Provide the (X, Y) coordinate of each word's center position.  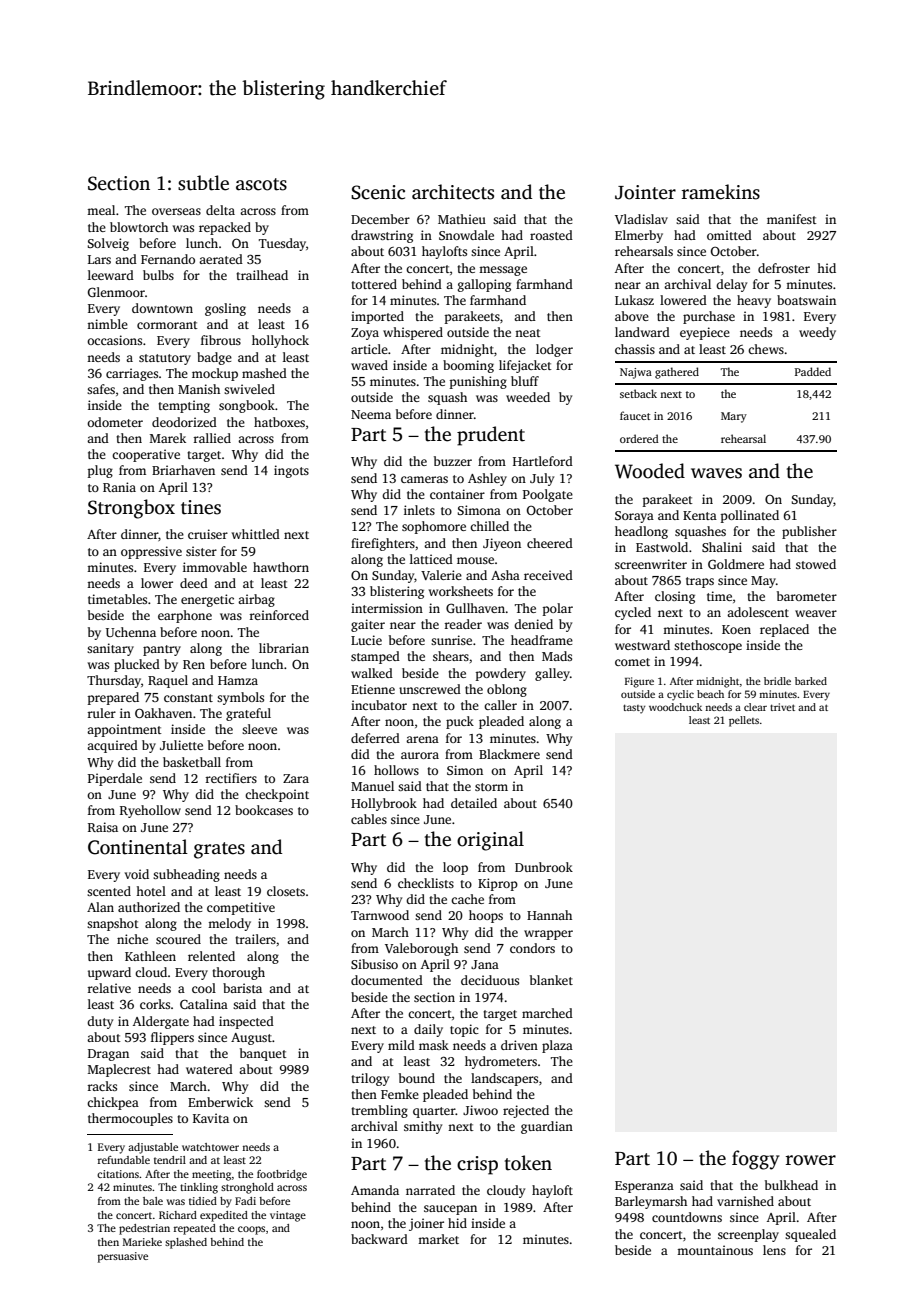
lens (774, 1250)
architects (453, 192)
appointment (124, 730)
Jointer (645, 192)
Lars (99, 259)
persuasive (123, 1257)
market (438, 1239)
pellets (744, 721)
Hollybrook (384, 804)
